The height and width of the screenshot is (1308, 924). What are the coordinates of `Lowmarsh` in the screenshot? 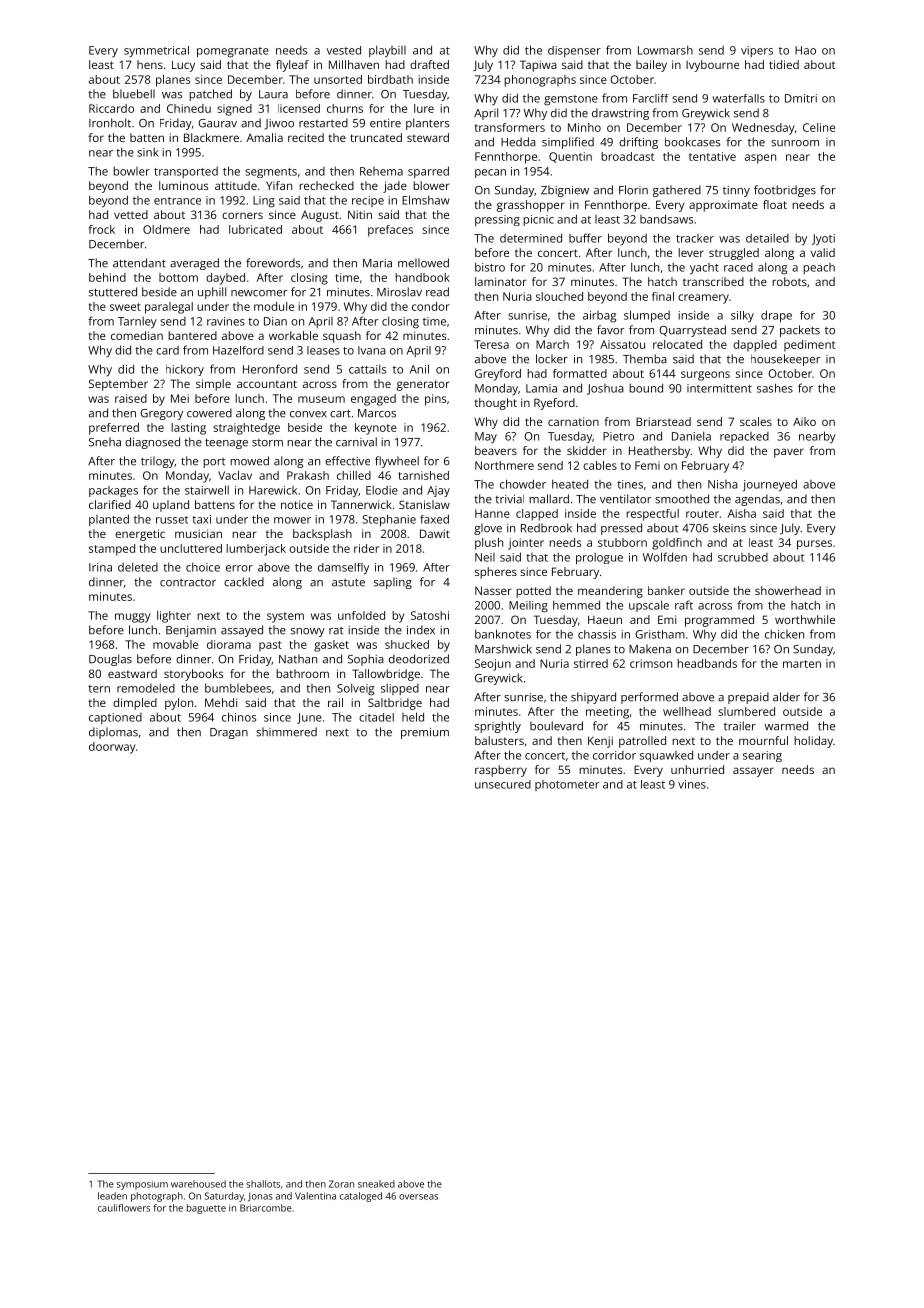 It's located at (665, 50).
